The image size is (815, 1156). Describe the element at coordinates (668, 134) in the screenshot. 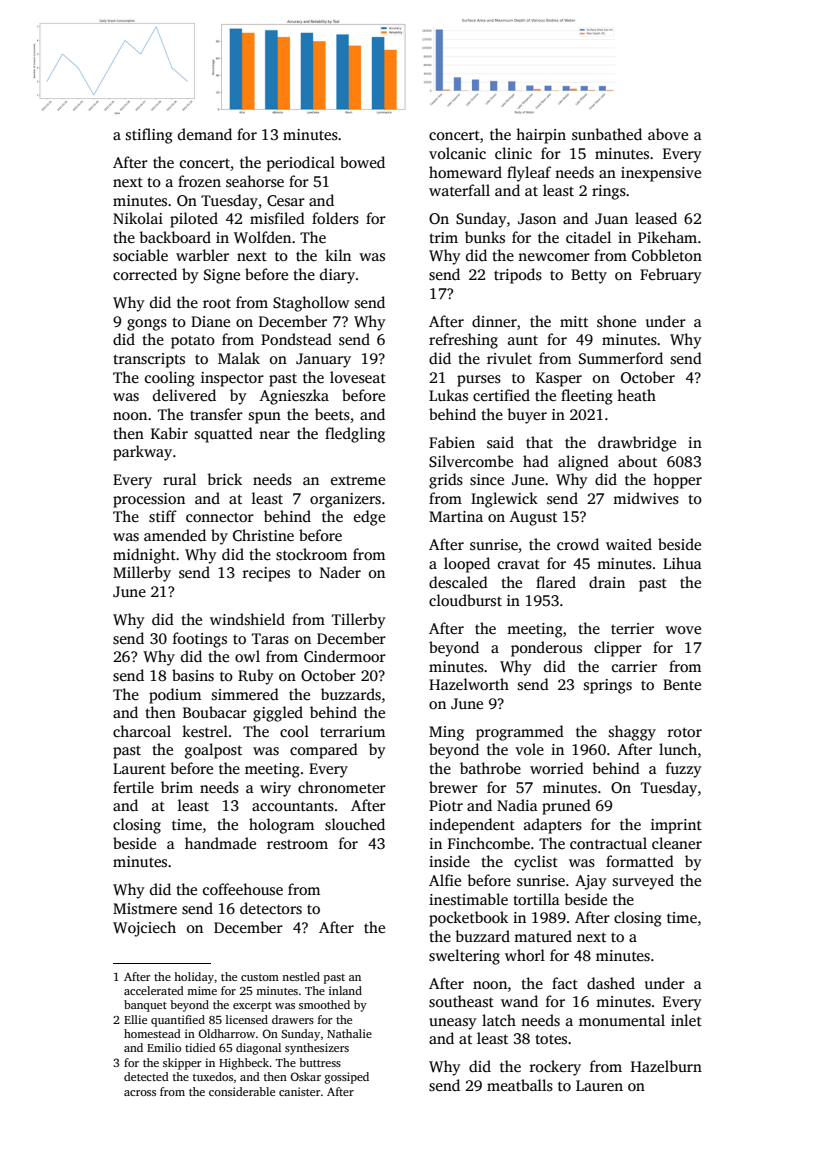

I see `above` at that location.
